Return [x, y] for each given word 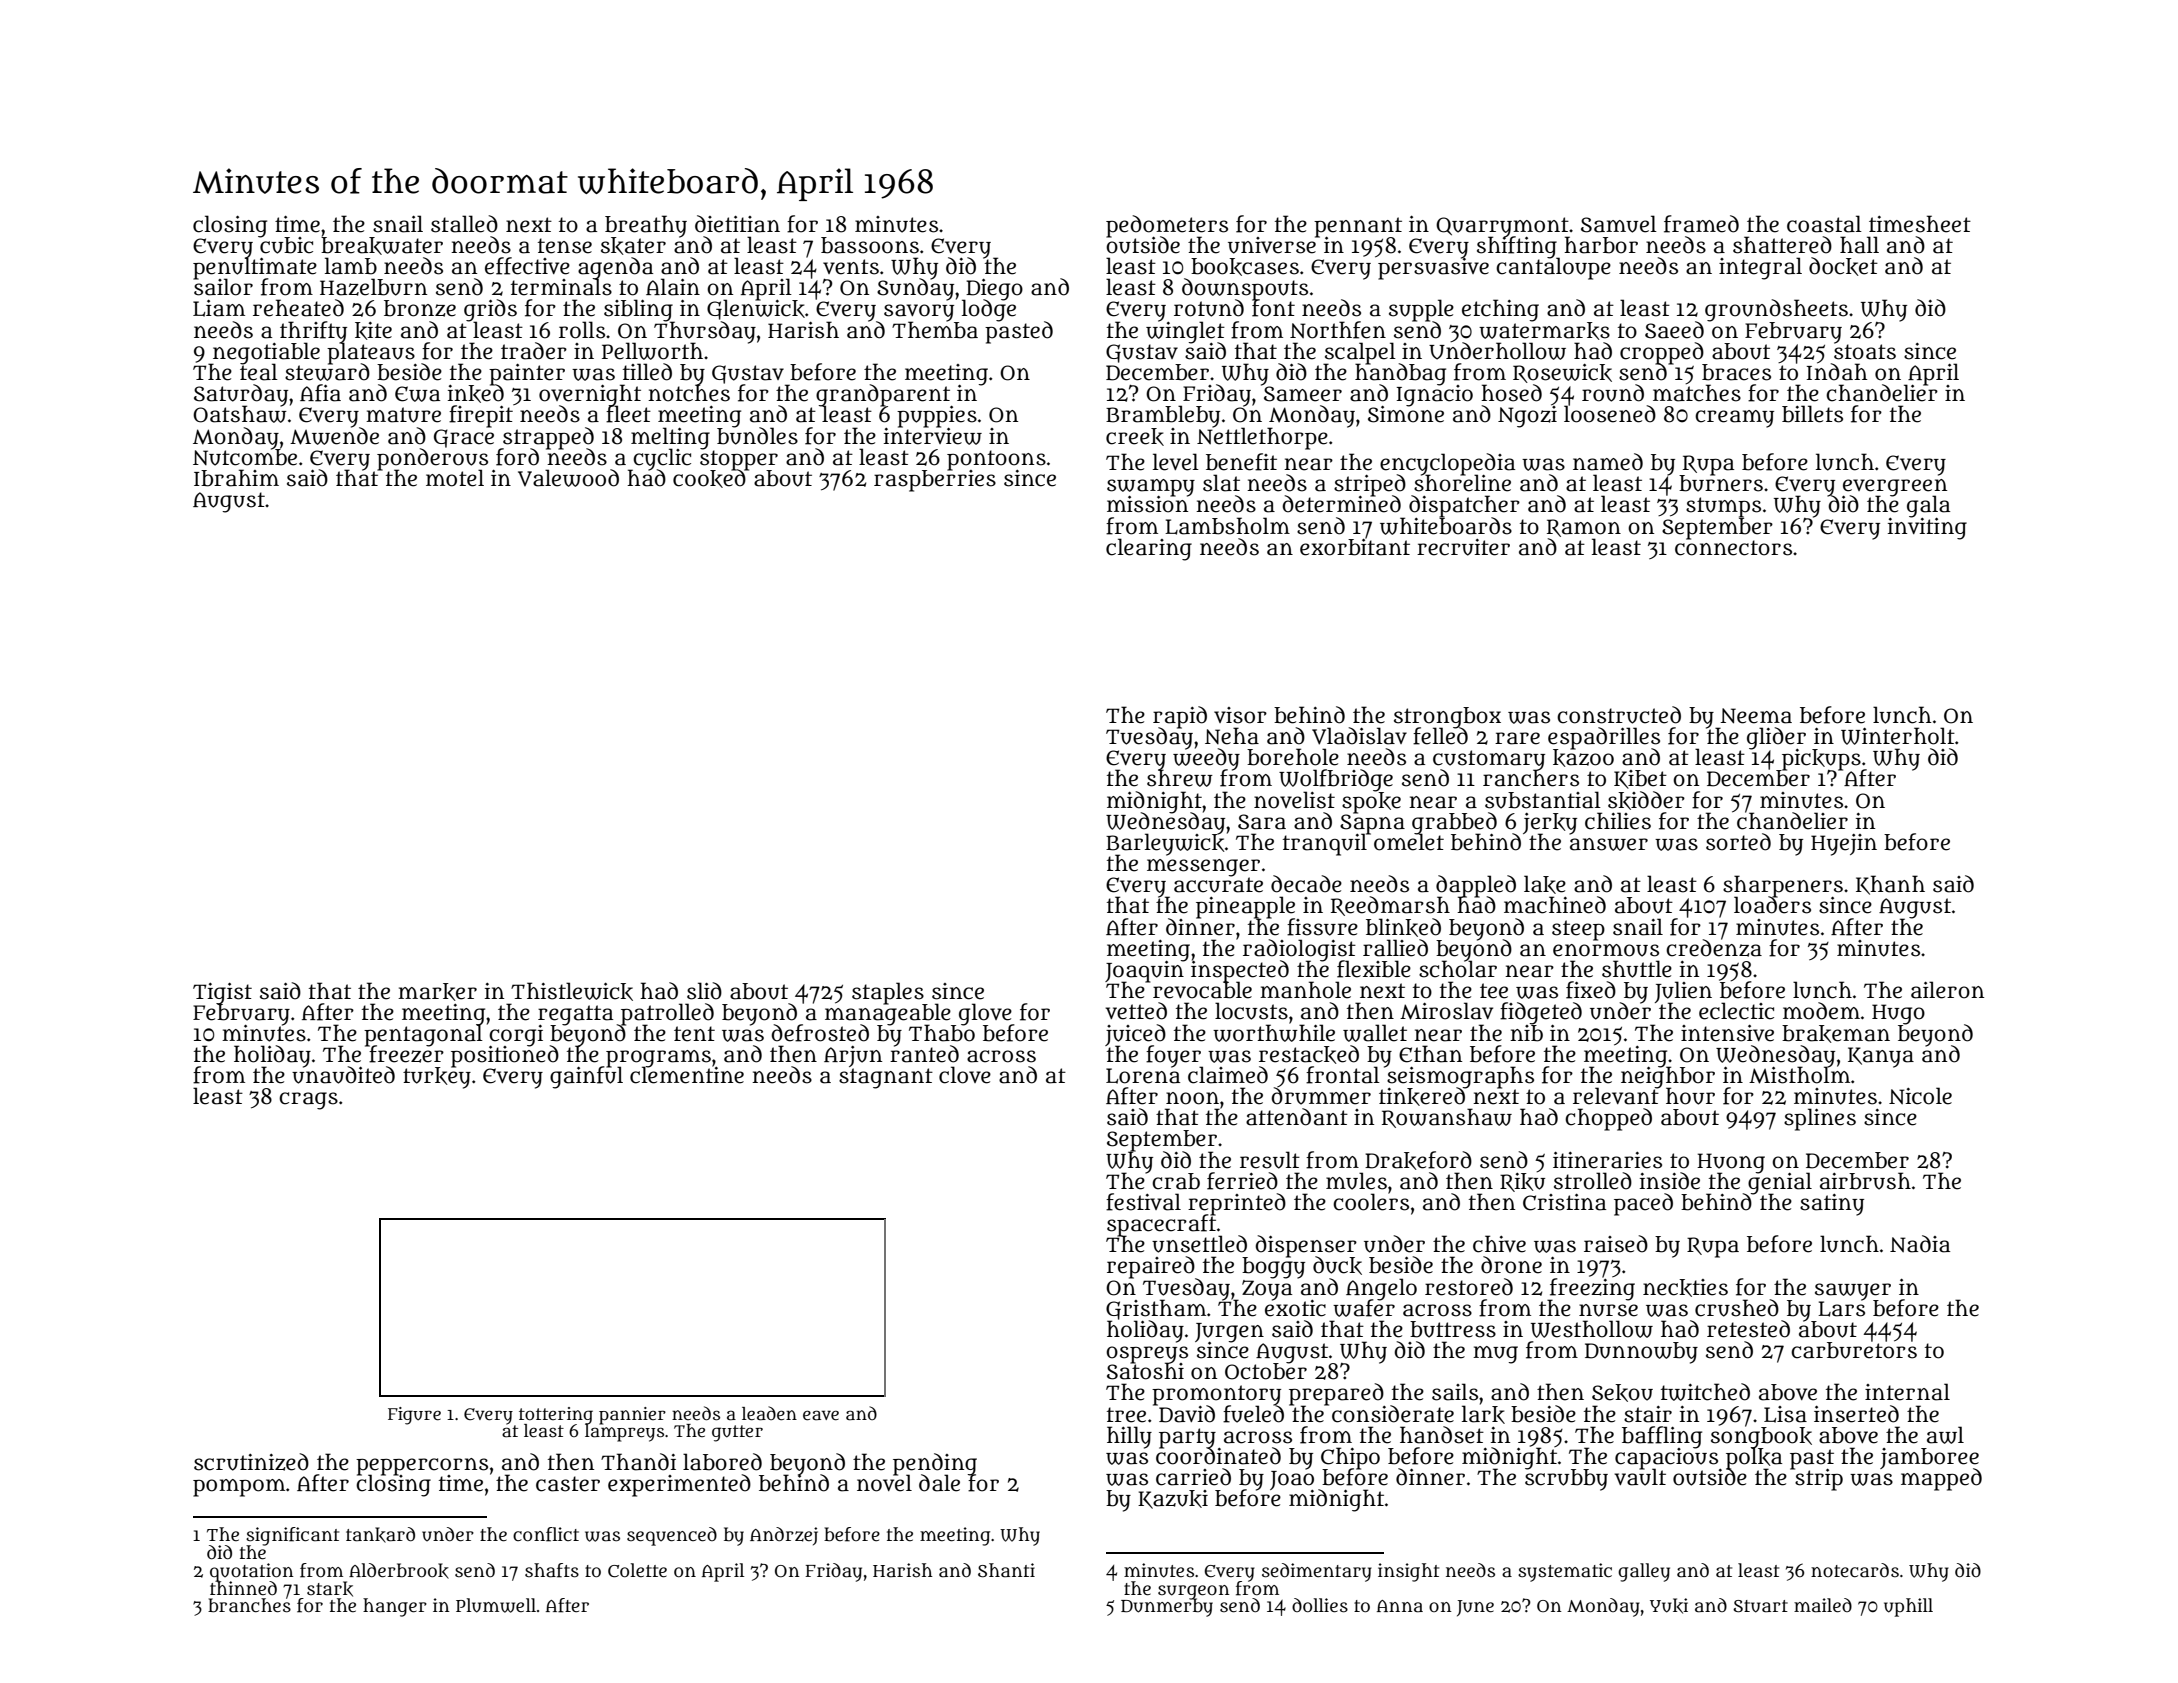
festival [1143, 1202]
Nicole [1920, 1096]
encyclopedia [1447, 464]
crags [308, 1101]
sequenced [672, 1536]
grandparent [883, 395]
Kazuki [1173, 1499]
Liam [219, 308]
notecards [1855, 1570]
